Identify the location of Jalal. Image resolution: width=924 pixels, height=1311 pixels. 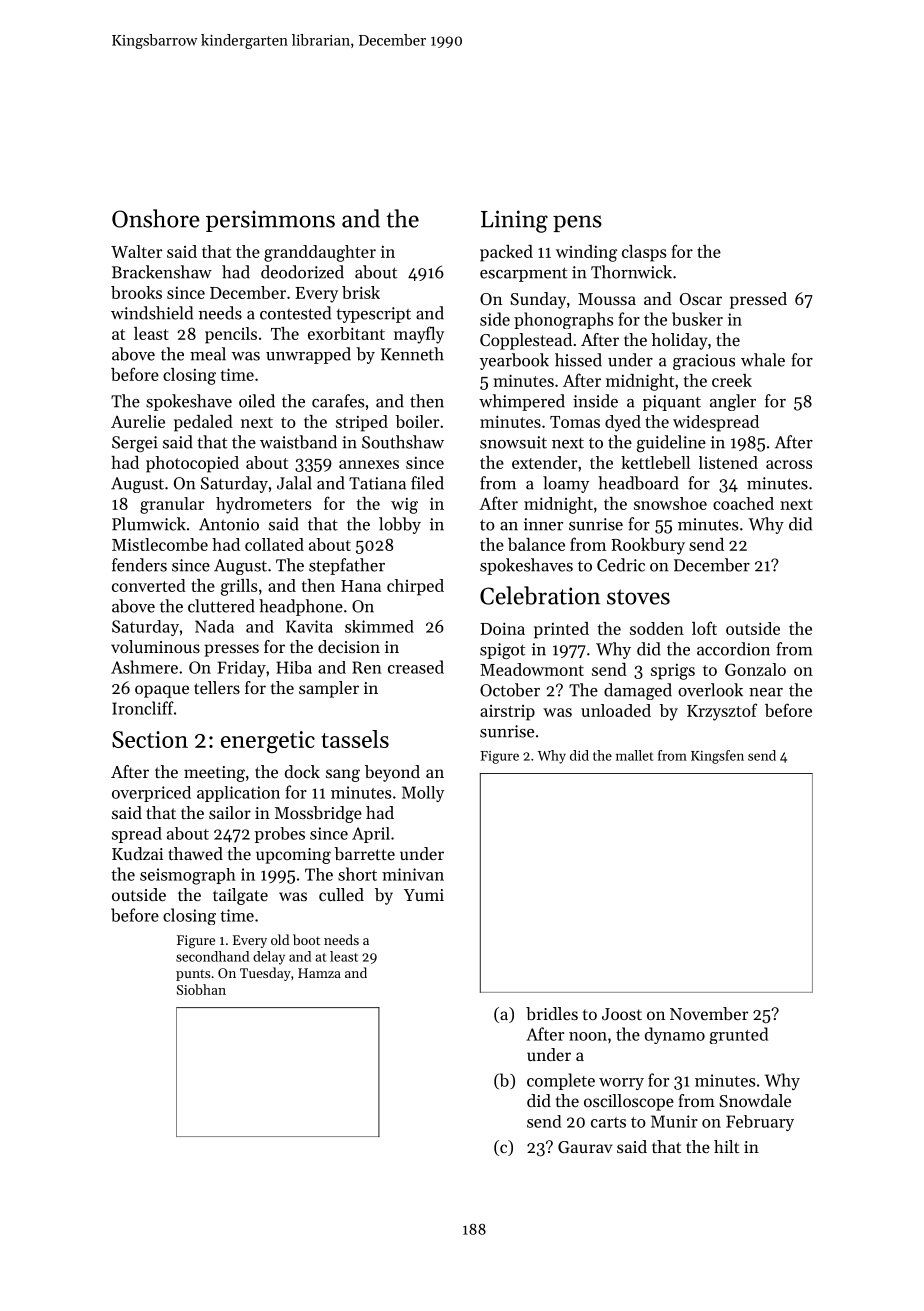
(294, 483).
